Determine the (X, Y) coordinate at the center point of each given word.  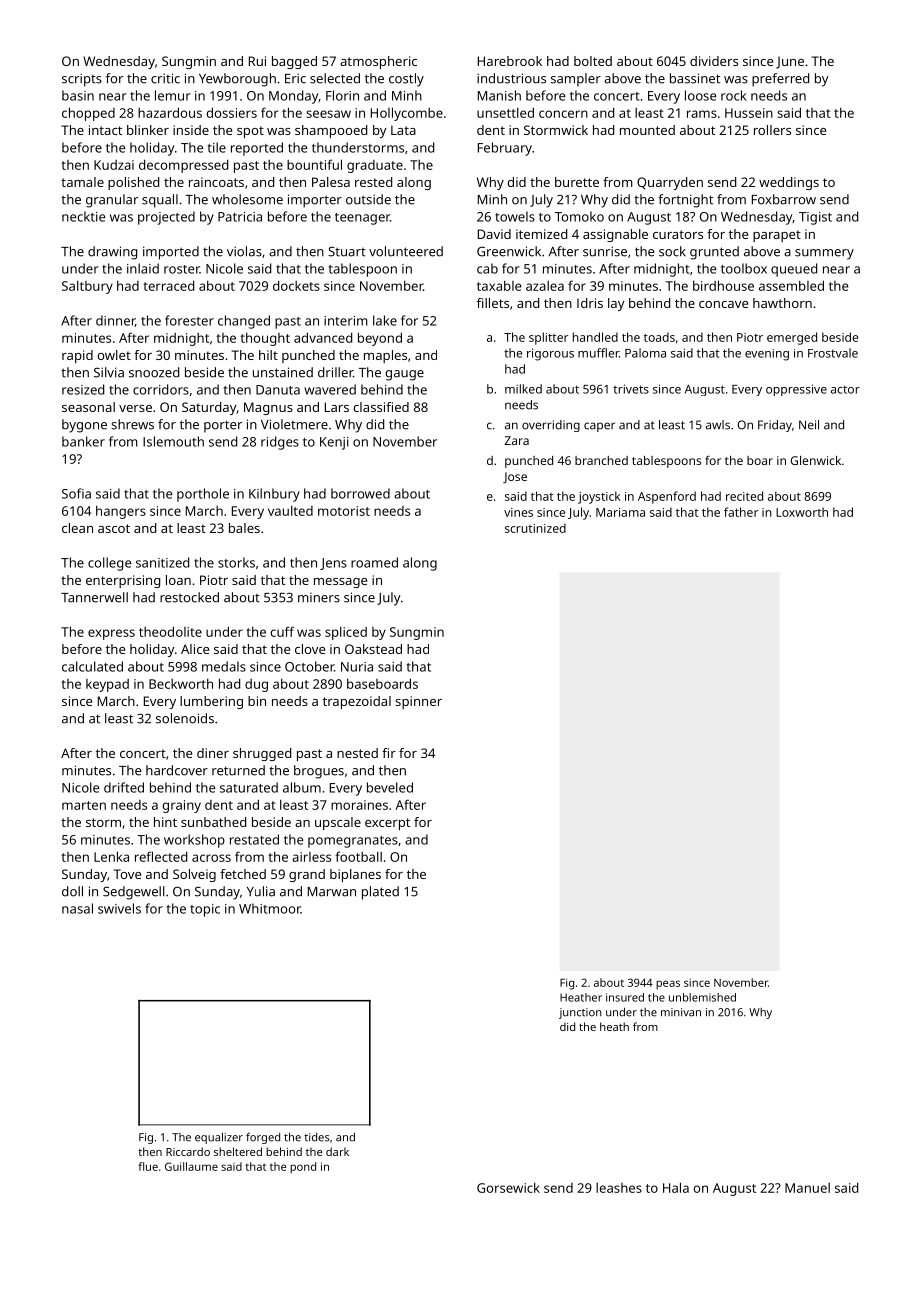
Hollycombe (407, 114)
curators (678, 234)
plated (380, 893)
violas (244, 251)
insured (625, 997)
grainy (182, 806)
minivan (681, 1012)
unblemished (702, 997)
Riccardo (188, 1151)
